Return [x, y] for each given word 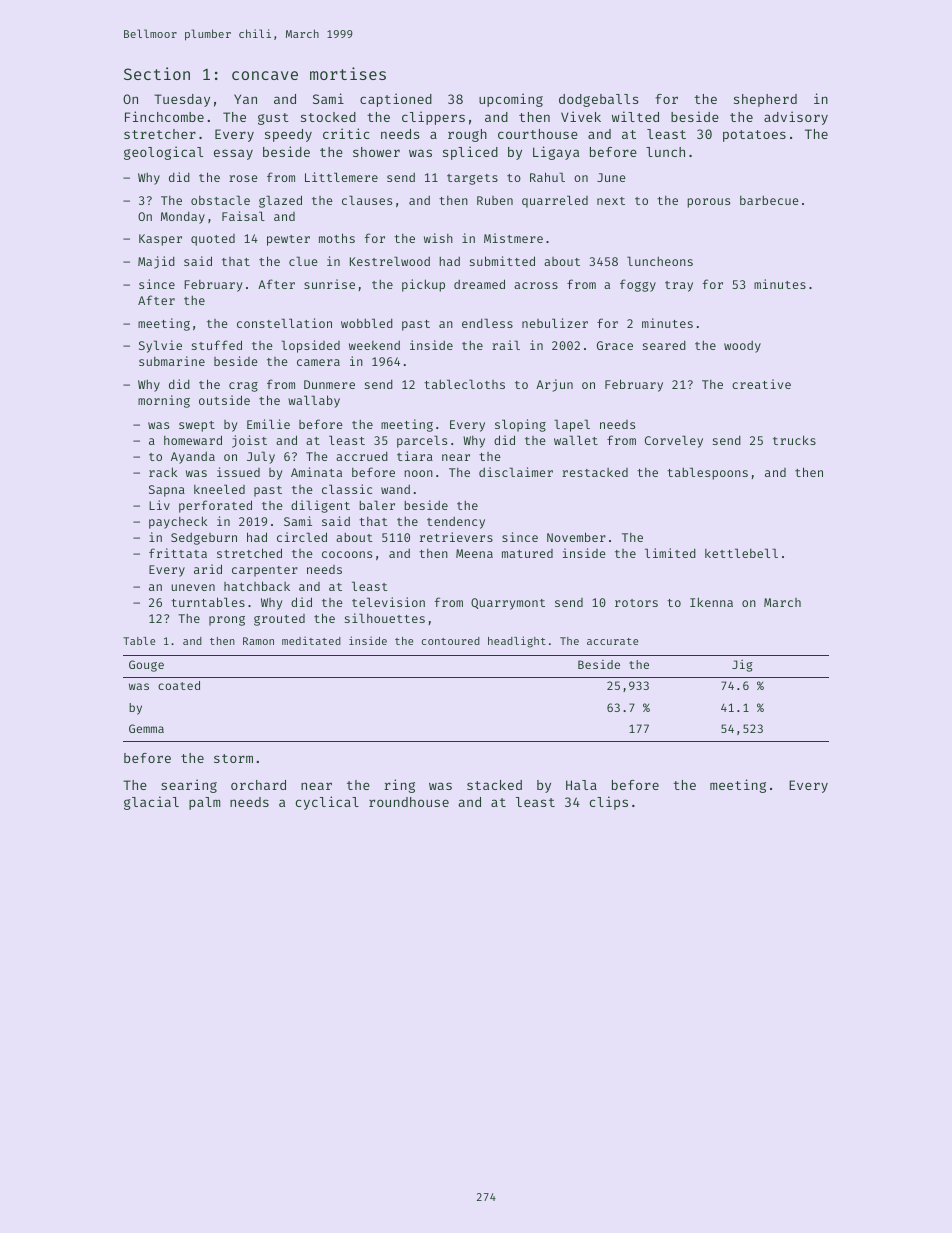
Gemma [146, 728]
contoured [451, 641]
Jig [742, 666]
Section [157, 73]
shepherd [765, 100]
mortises [348, 73]
